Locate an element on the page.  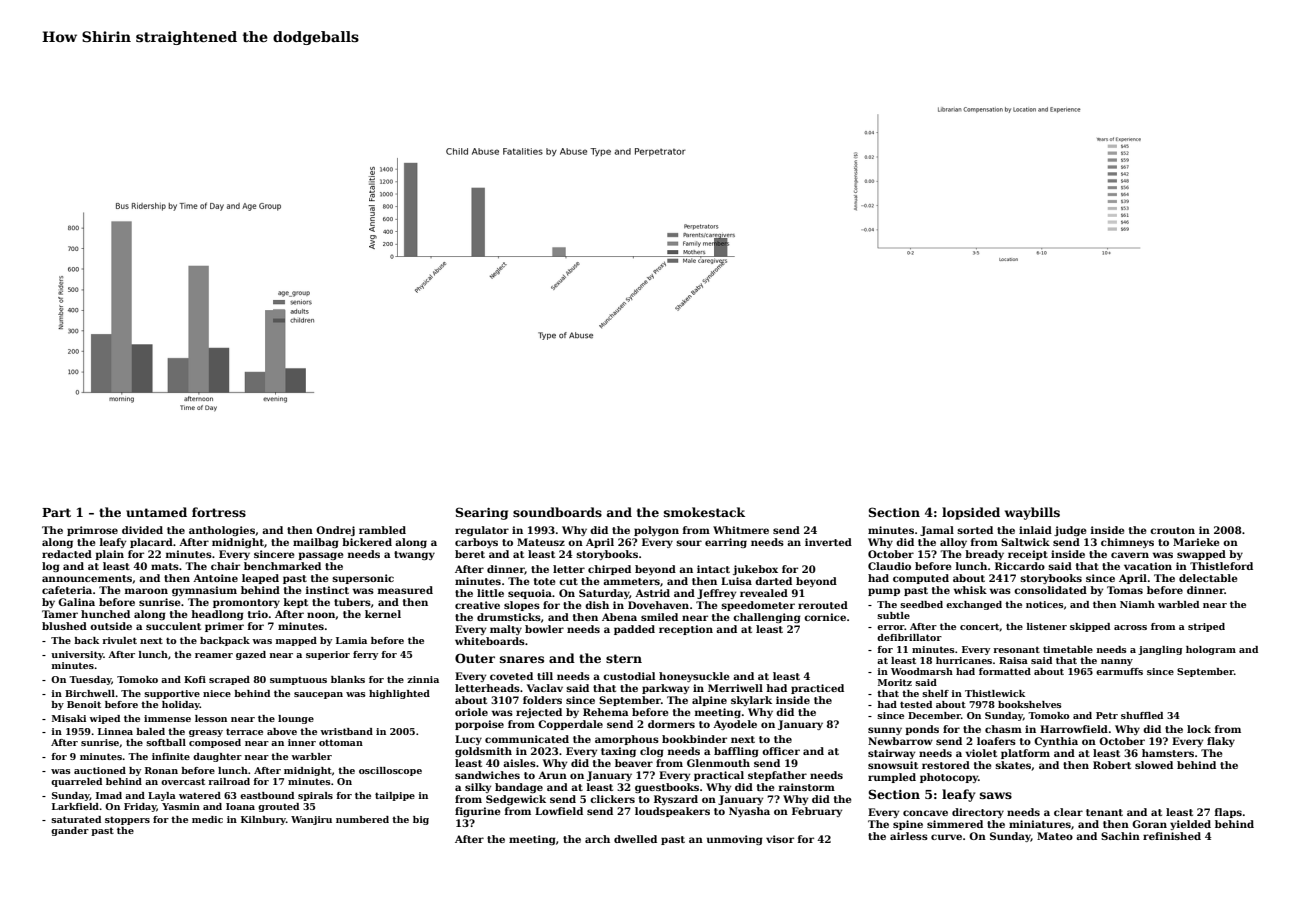
lopsided is located at coordinates (971, 513).
